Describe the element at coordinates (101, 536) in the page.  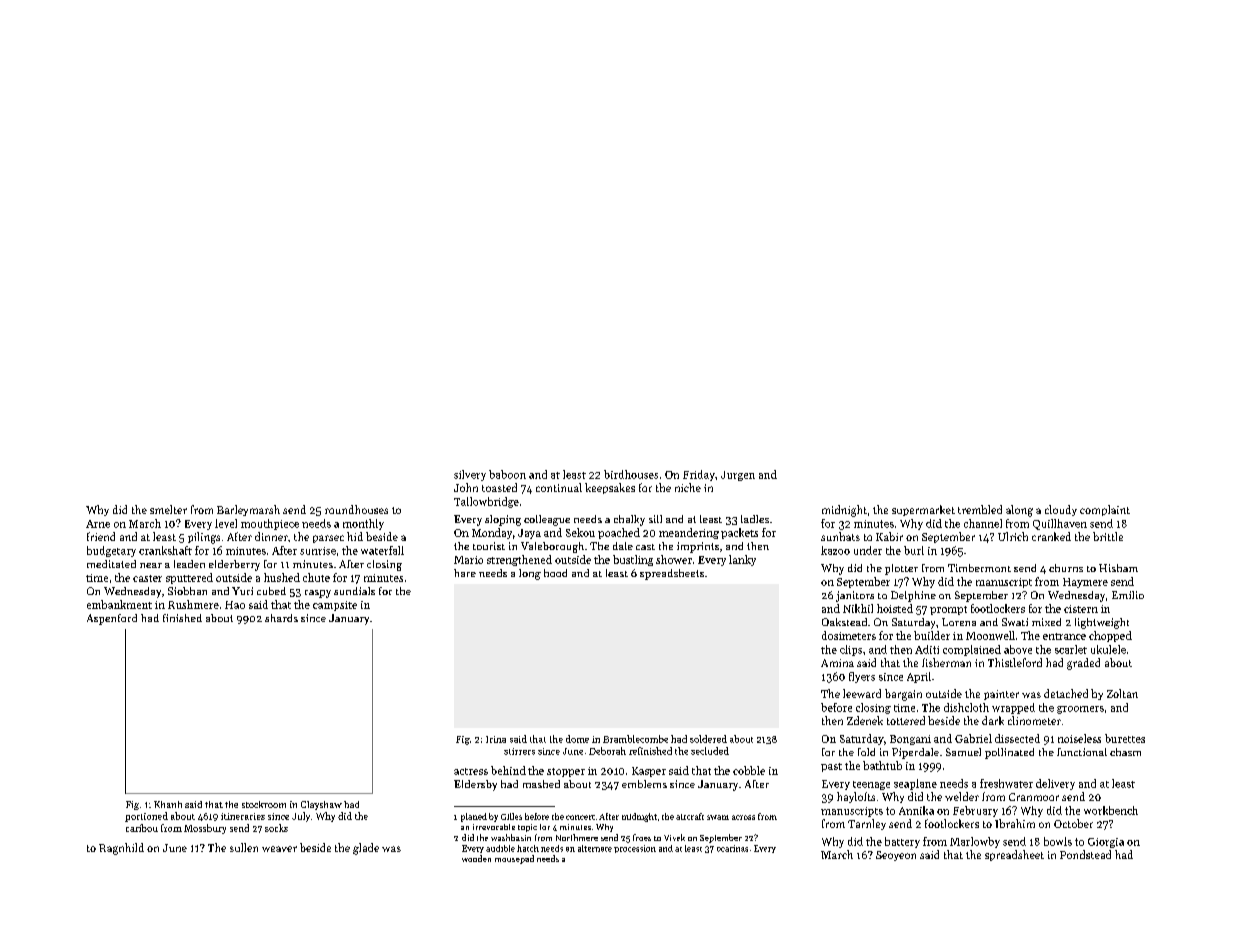
I see `friend` at that location.
